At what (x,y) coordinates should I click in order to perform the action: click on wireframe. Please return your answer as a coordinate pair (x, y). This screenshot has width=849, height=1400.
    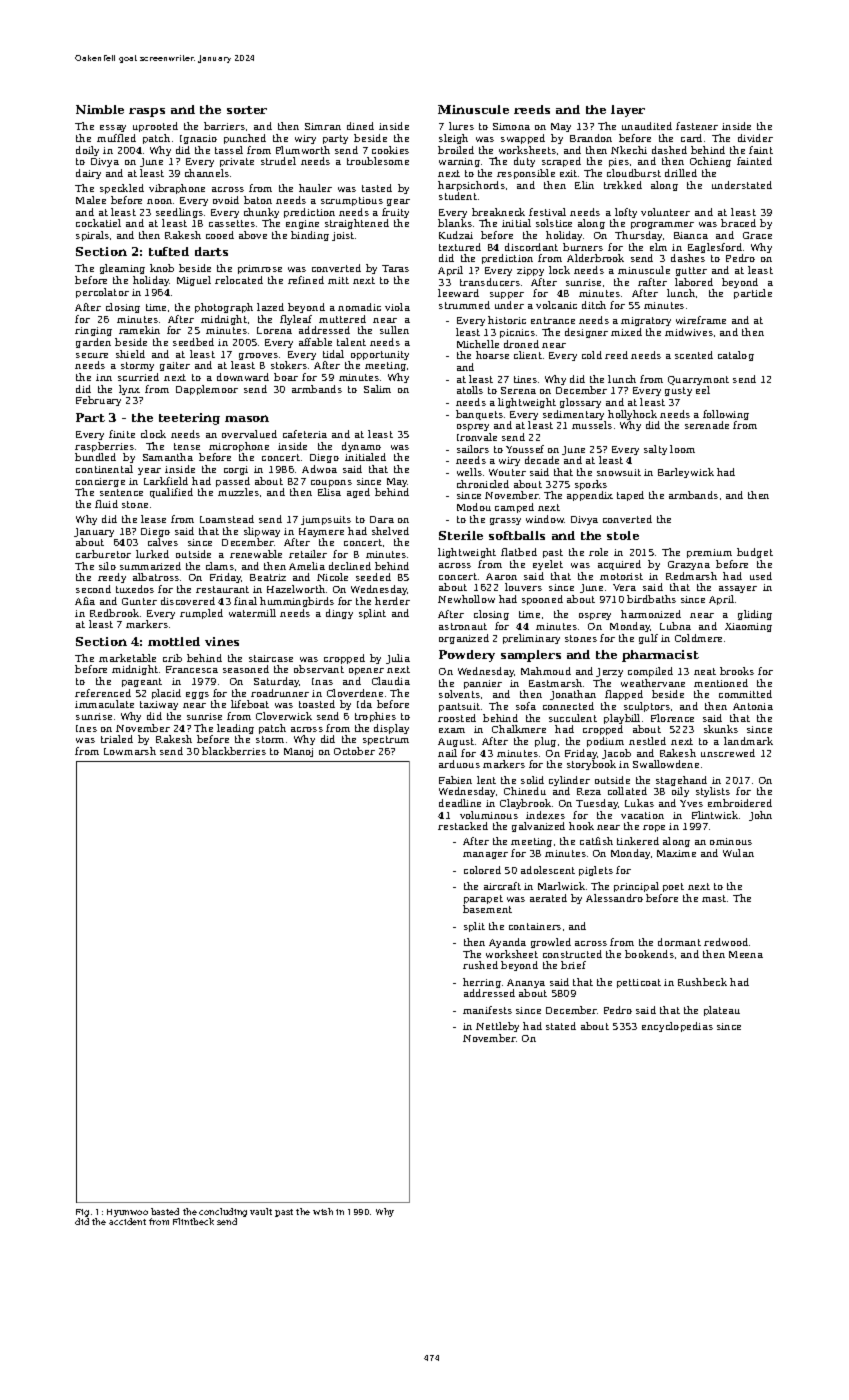
    Looking at the image, I should click on (701, 320).
